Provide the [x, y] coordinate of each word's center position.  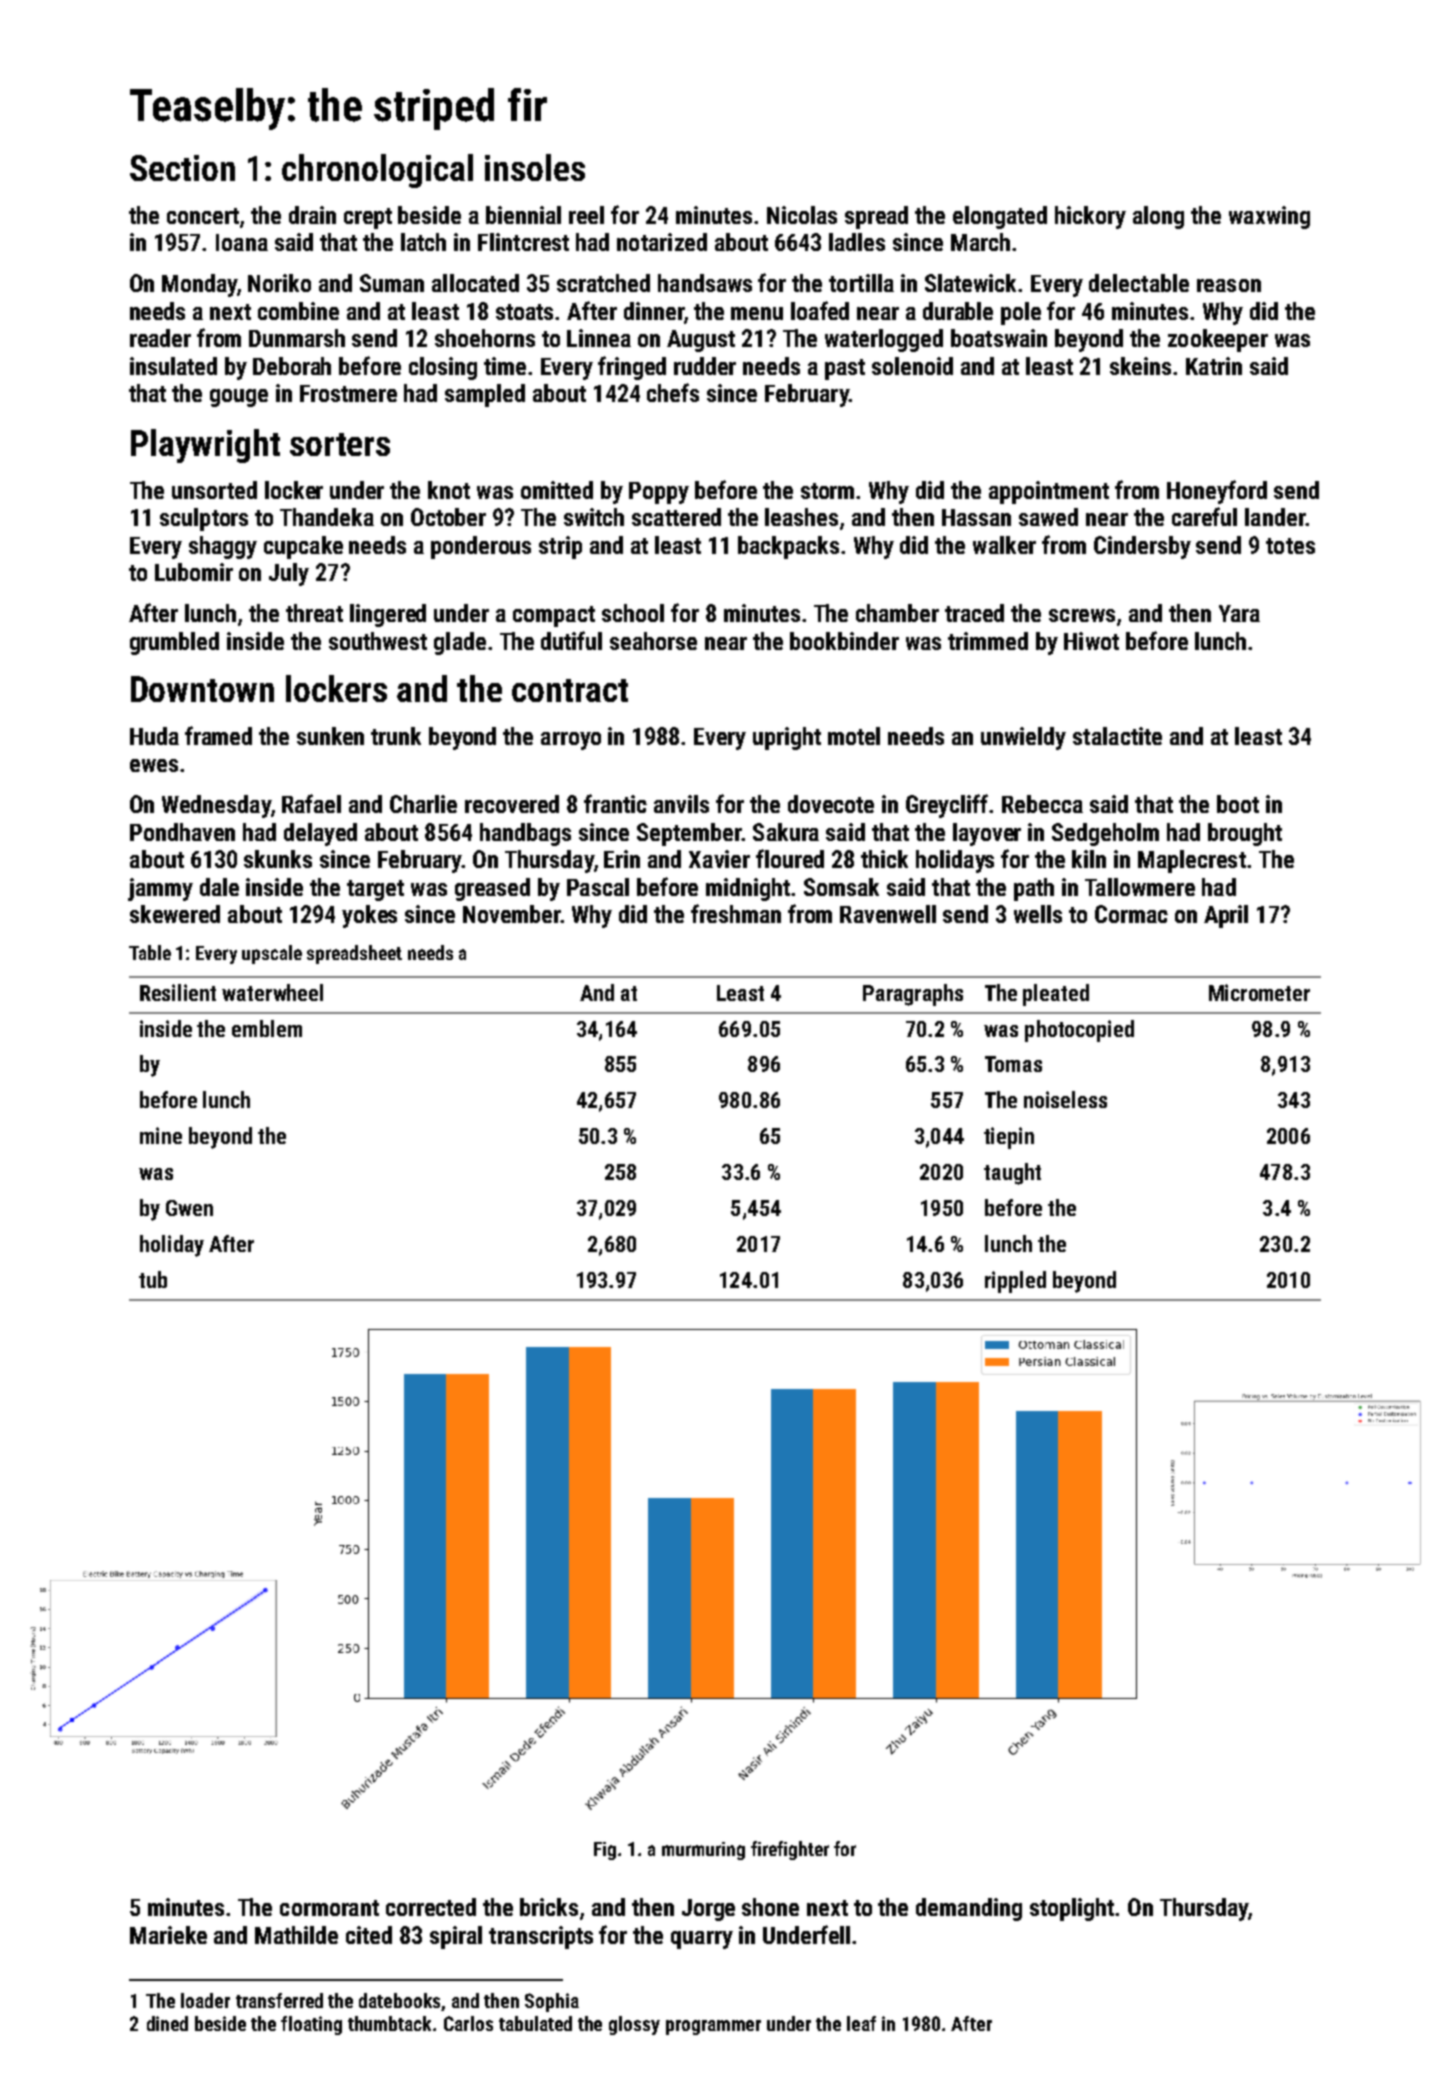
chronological [377, 171]
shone [770, 1907]
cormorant [329, 1908]
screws [1082, 615]
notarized [662, 242]
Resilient [178, 992]
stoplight [1072, 1909]
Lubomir [194, 572]
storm [827, 491]
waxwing [1269, 217]
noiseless [1065, 1099]
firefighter [790, 1850]
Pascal [598, 887]
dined [167, 2023]
